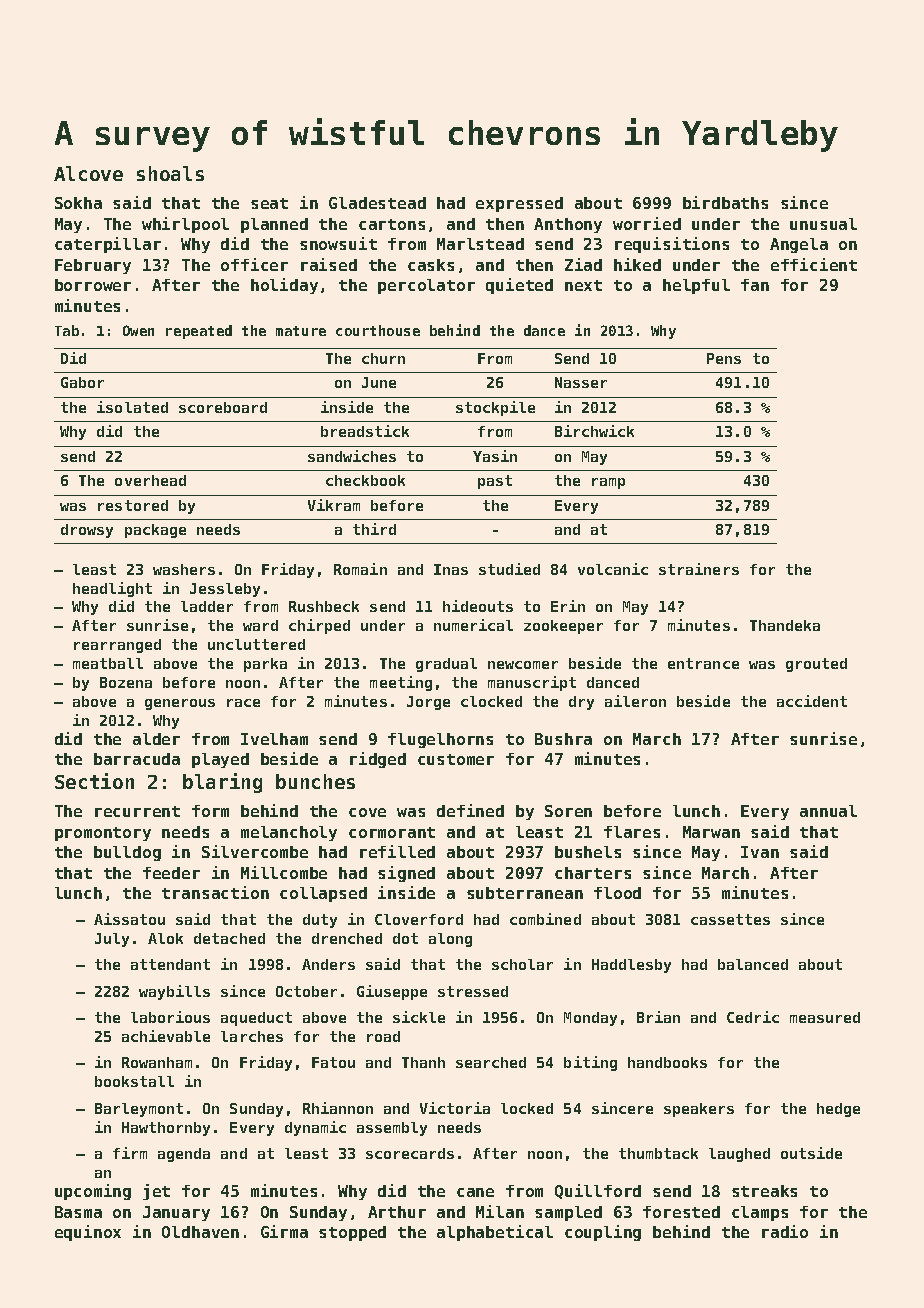 The height and width of the screenshot is (1308, 924). Describe the element at coordinates (724, 358) in the screenshot. I see `Pens` at that location.
